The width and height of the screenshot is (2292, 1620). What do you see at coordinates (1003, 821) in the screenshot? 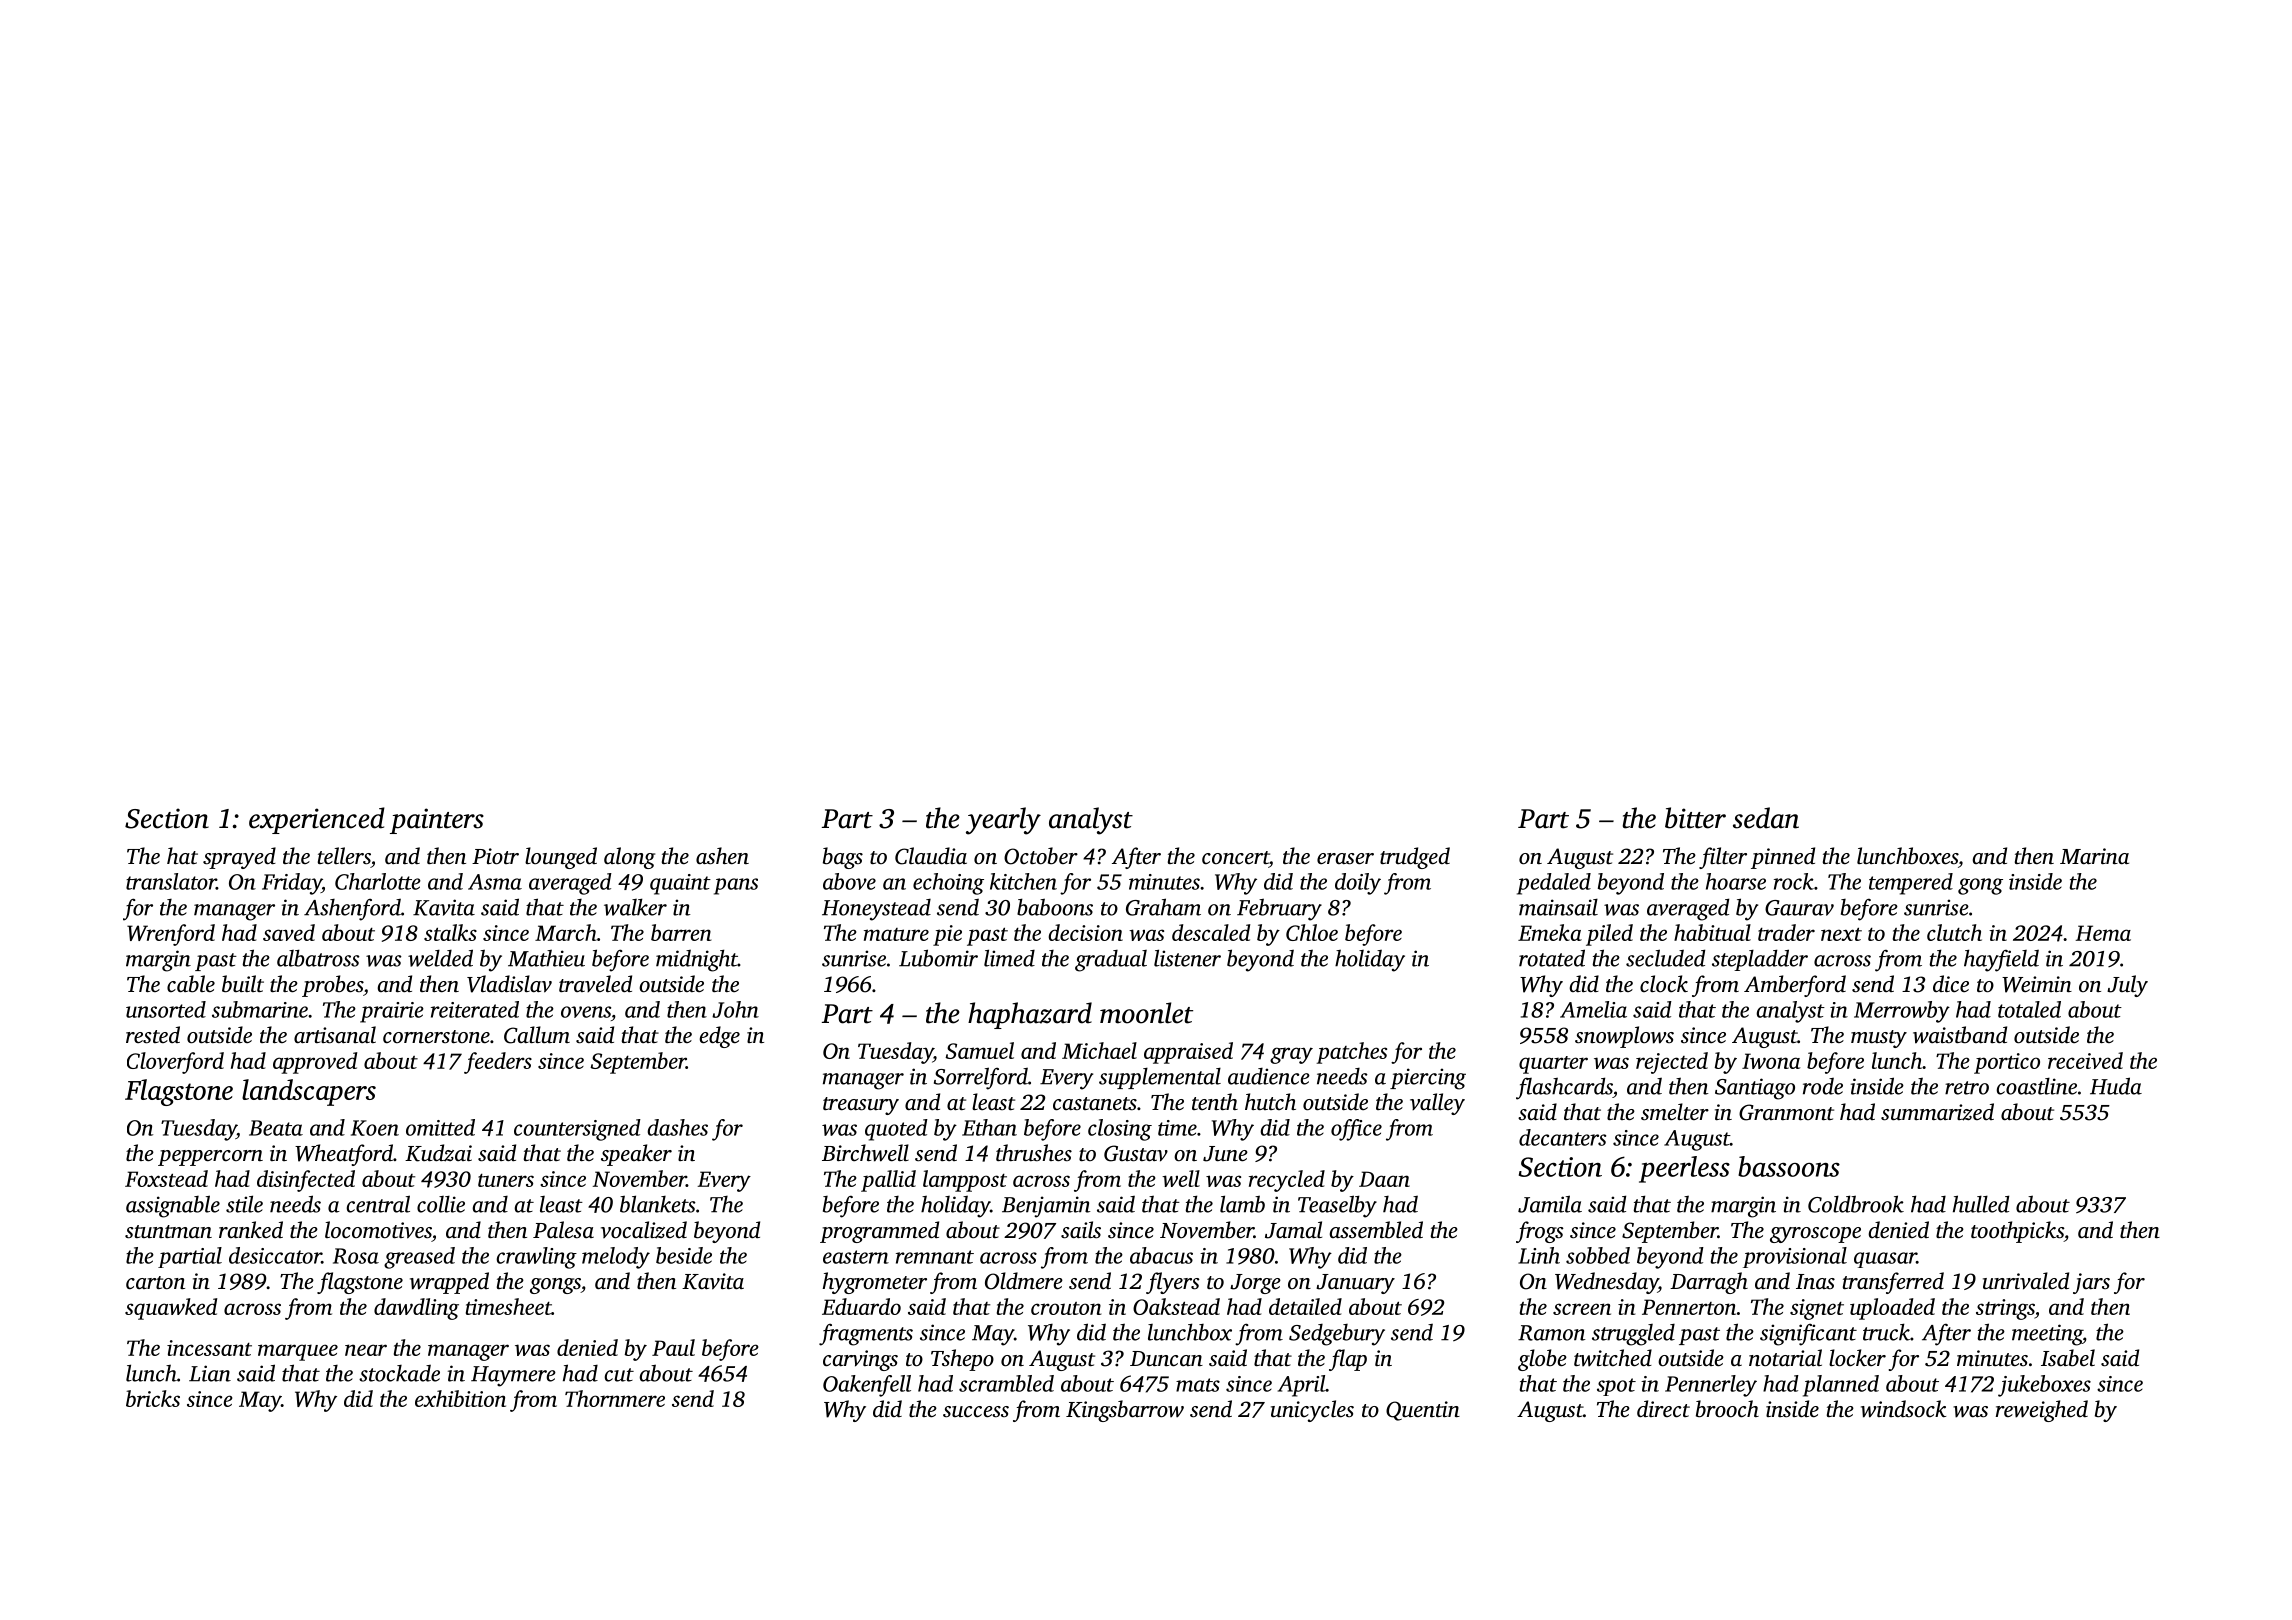
I see `yearly` at bounding box center [1003, 821].
